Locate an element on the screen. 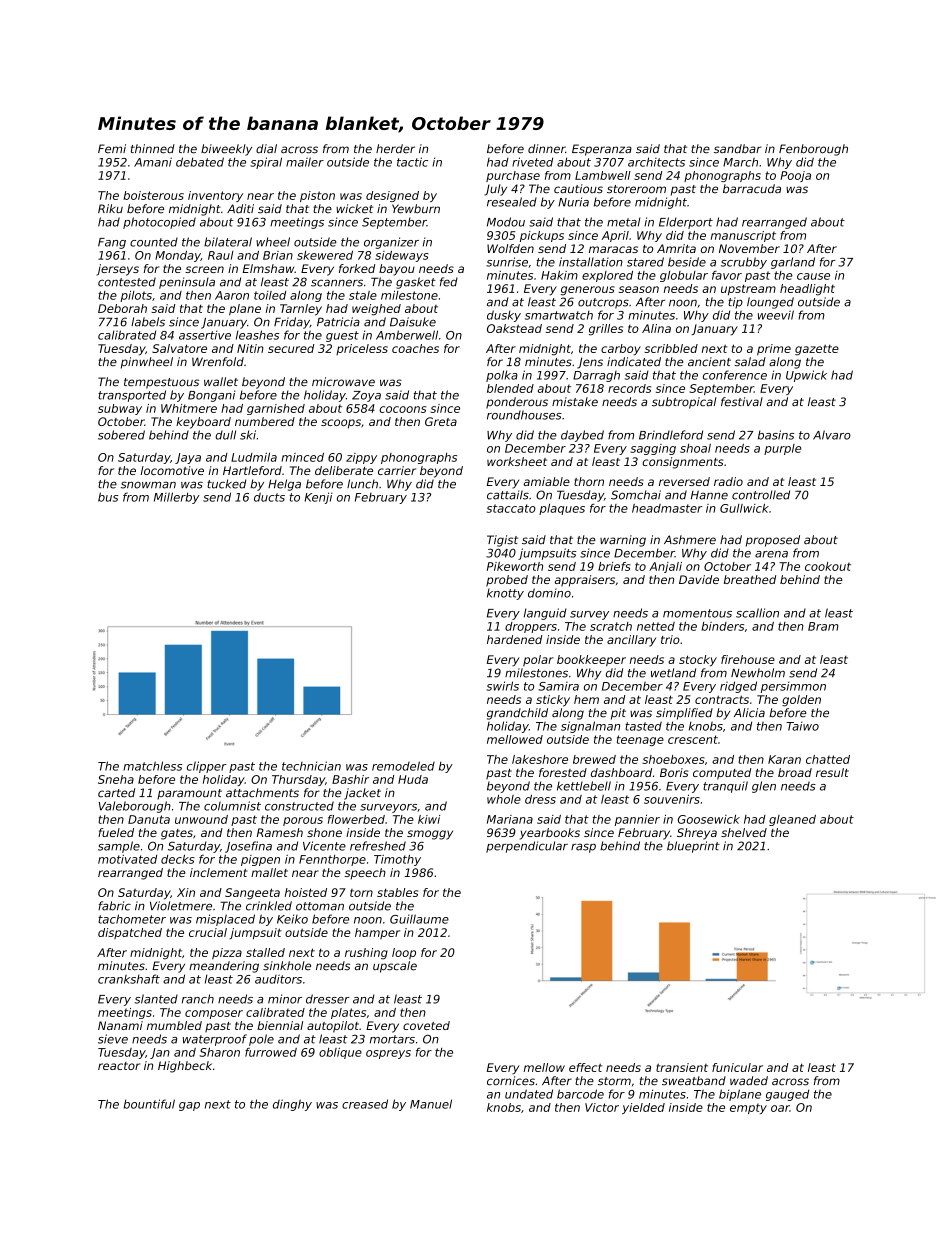 This screenshot has height=1233, width=952. Davide is located at coordinates (699, 579).
